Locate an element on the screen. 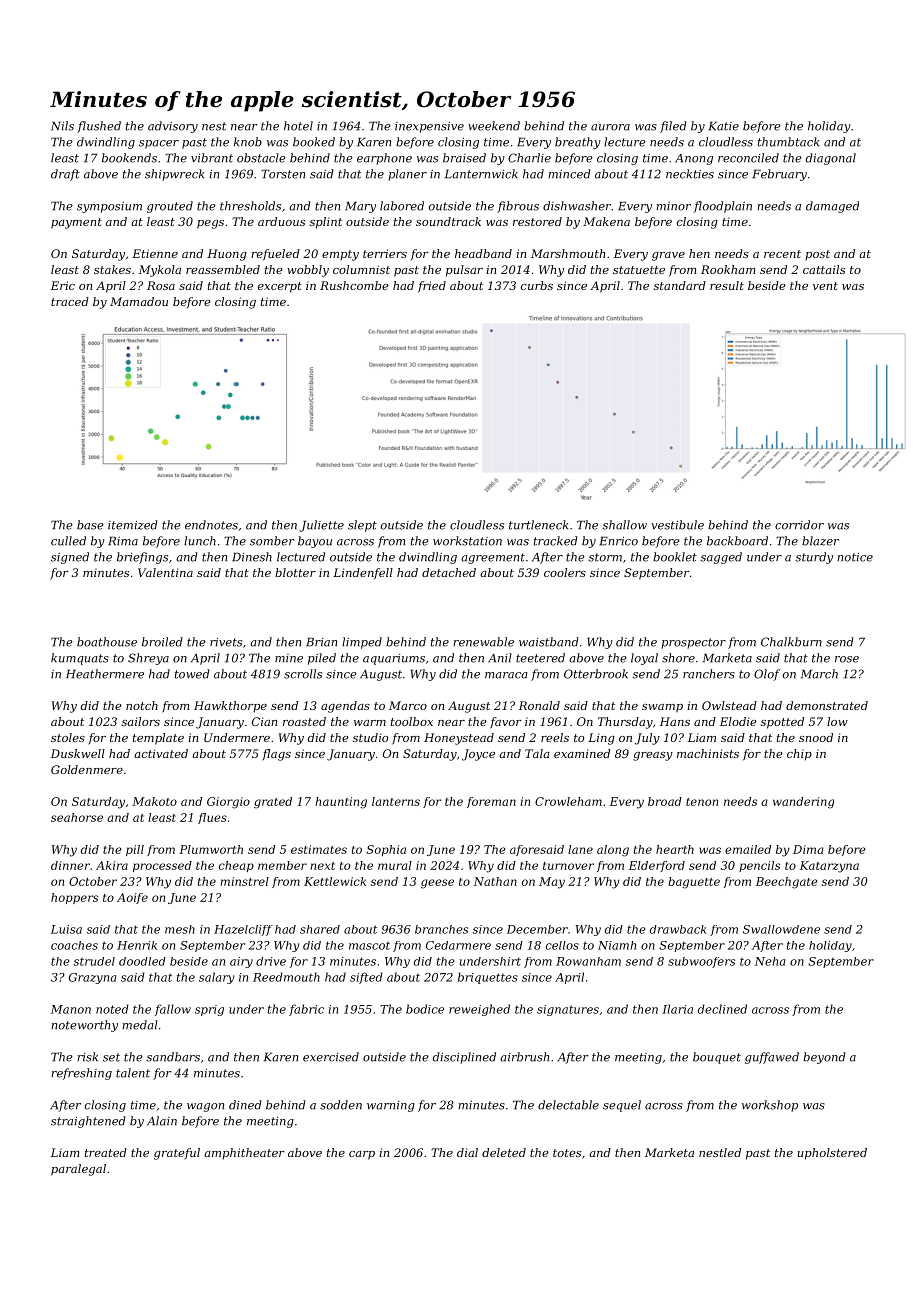 The width and height of the screenshot is (924, 1308). signatures is located at coordinates (568, 1010).
